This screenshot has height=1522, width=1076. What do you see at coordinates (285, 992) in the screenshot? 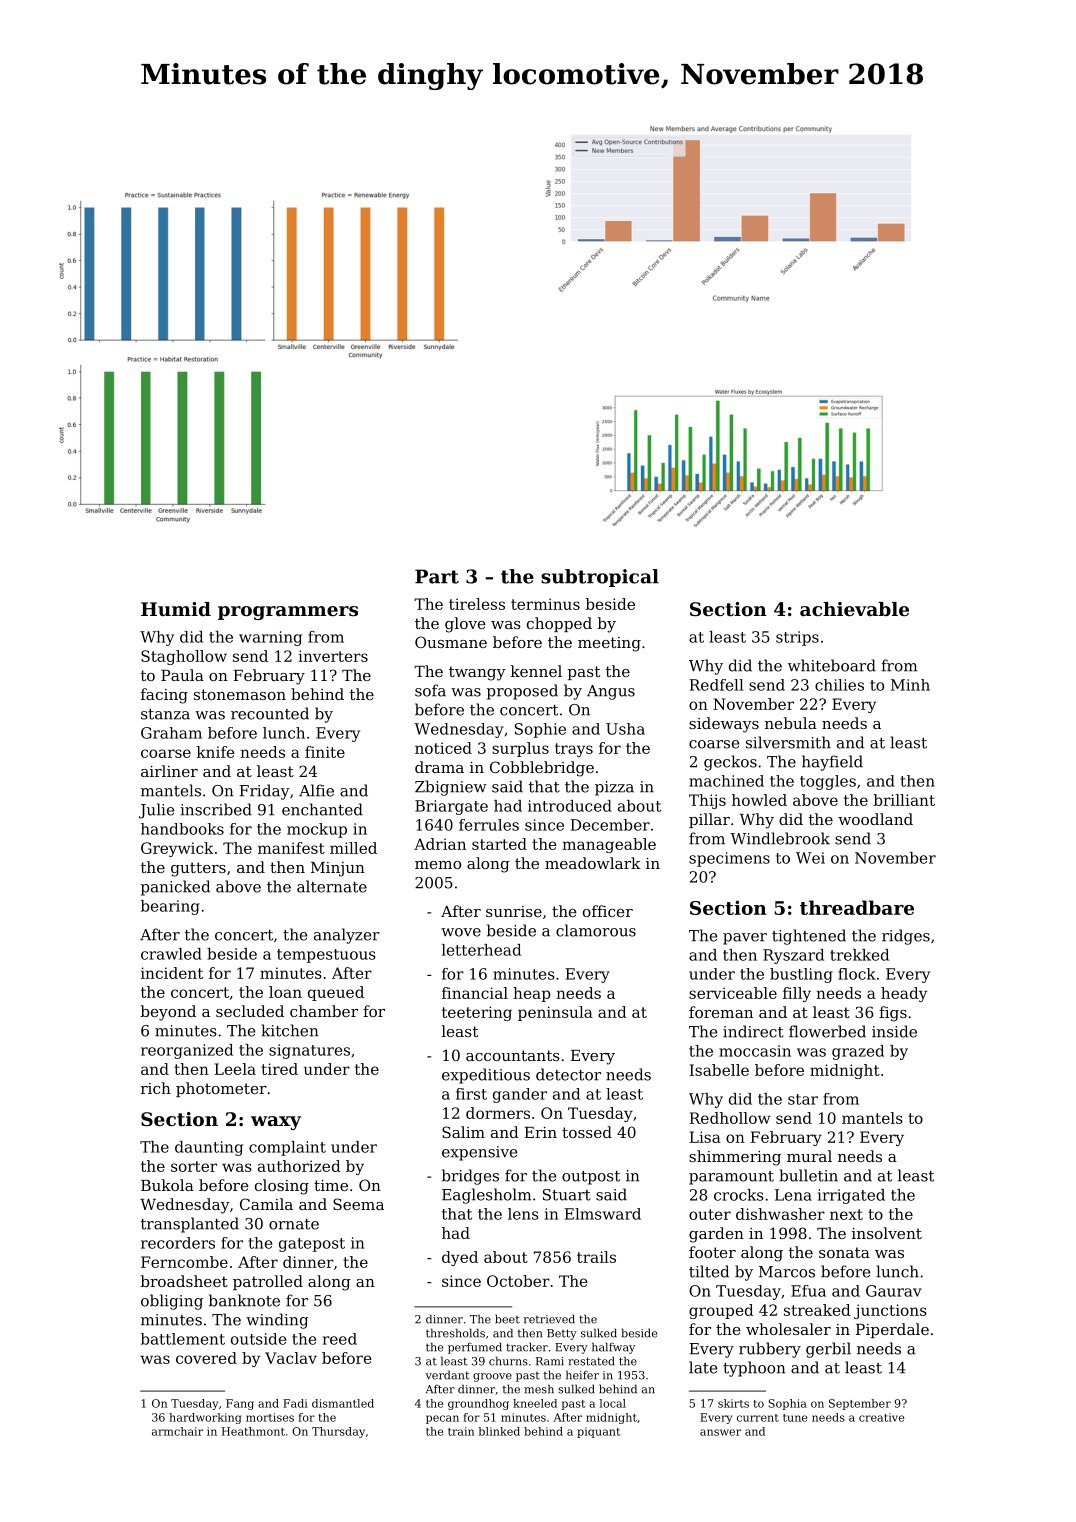
I see `loan` at bounding box center [285, 992].
